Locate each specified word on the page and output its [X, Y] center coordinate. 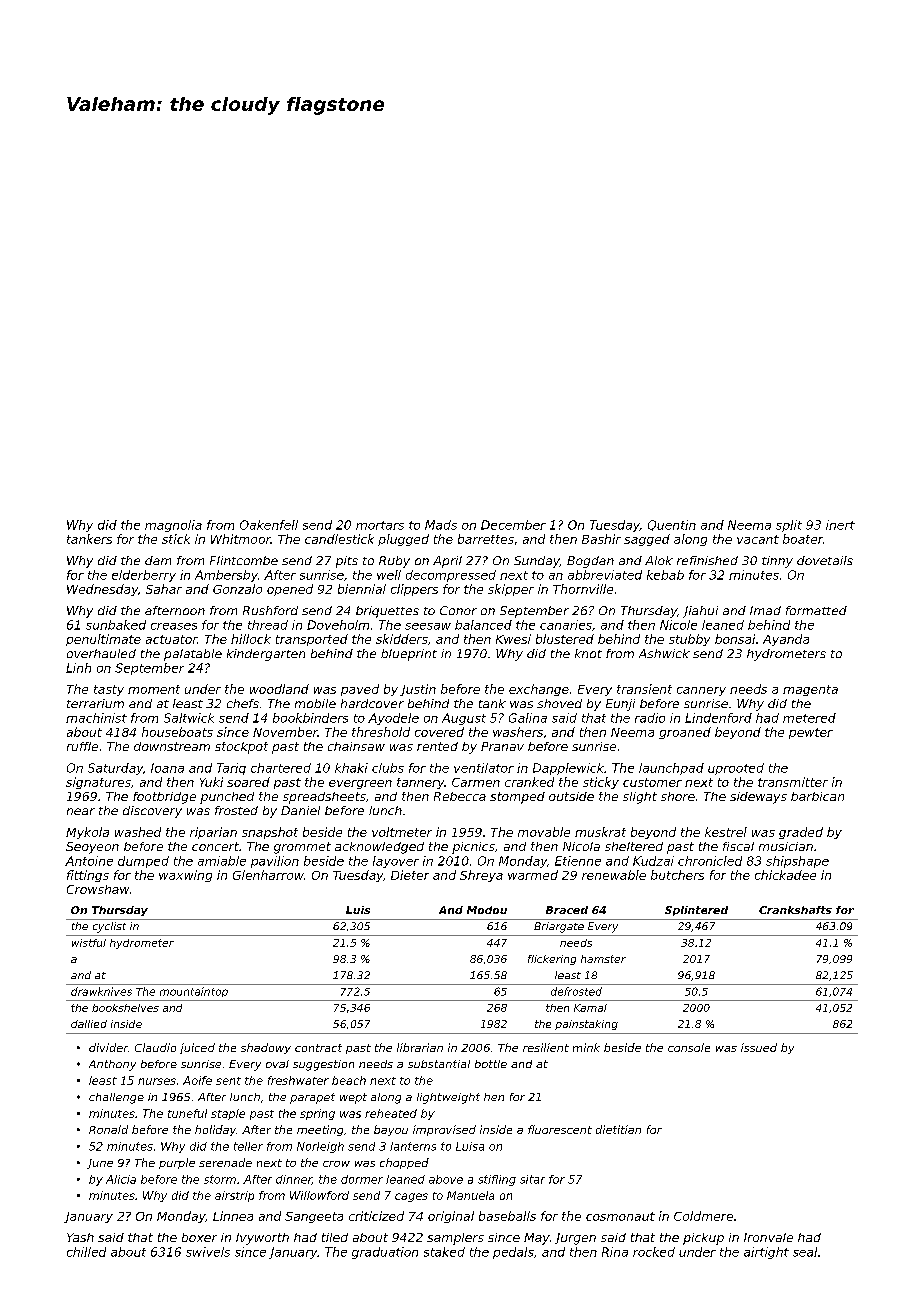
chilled [86, 1252]
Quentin [672, 525]
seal [805, 1252]
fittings [88, 876]
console [689, 1047]
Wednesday [102, 590]
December [513, 525]
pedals [513, 1253]
